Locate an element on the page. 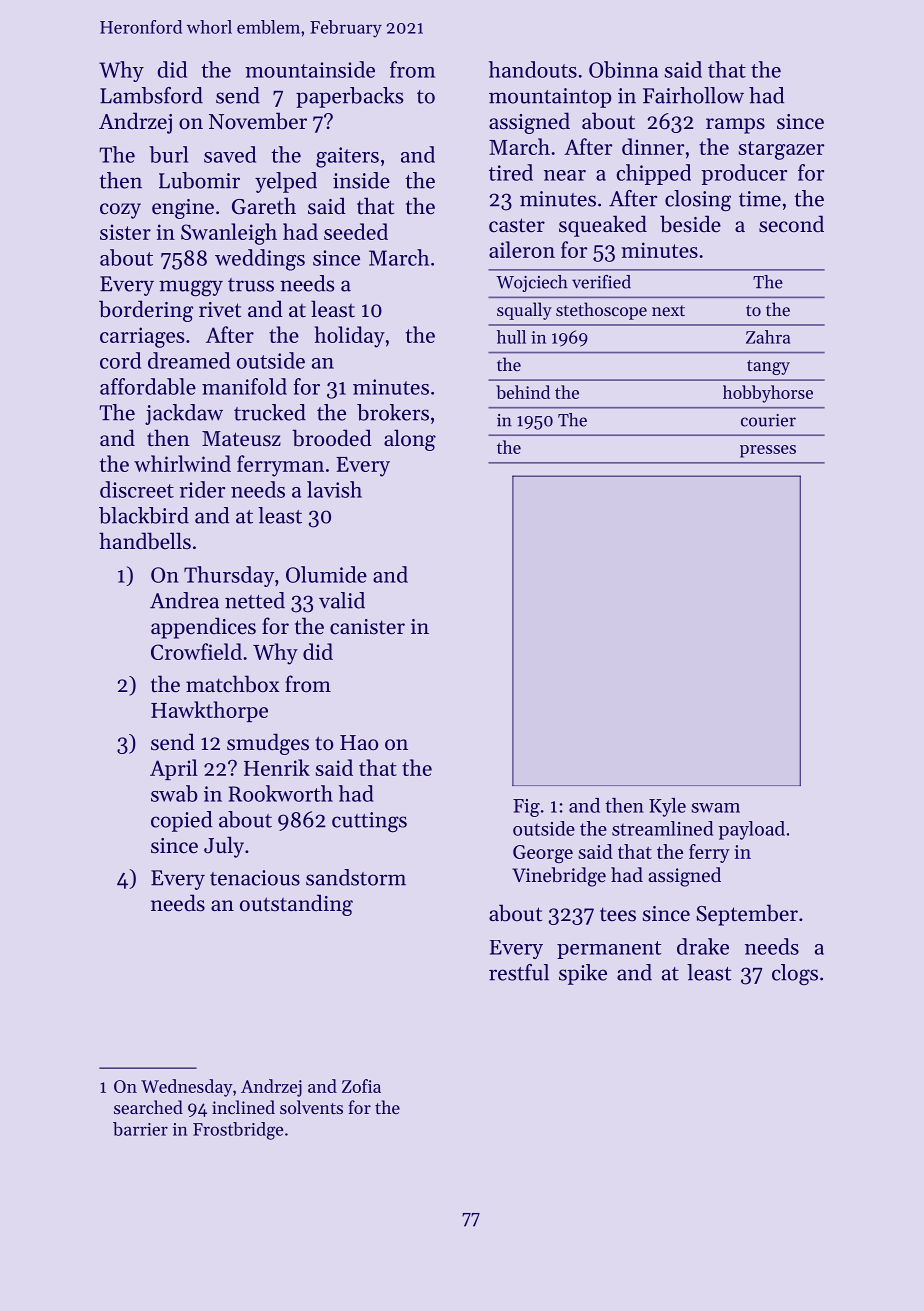 The height and width of the image is (1311, 924). Lambsford is located at coordinates (151, 95).
